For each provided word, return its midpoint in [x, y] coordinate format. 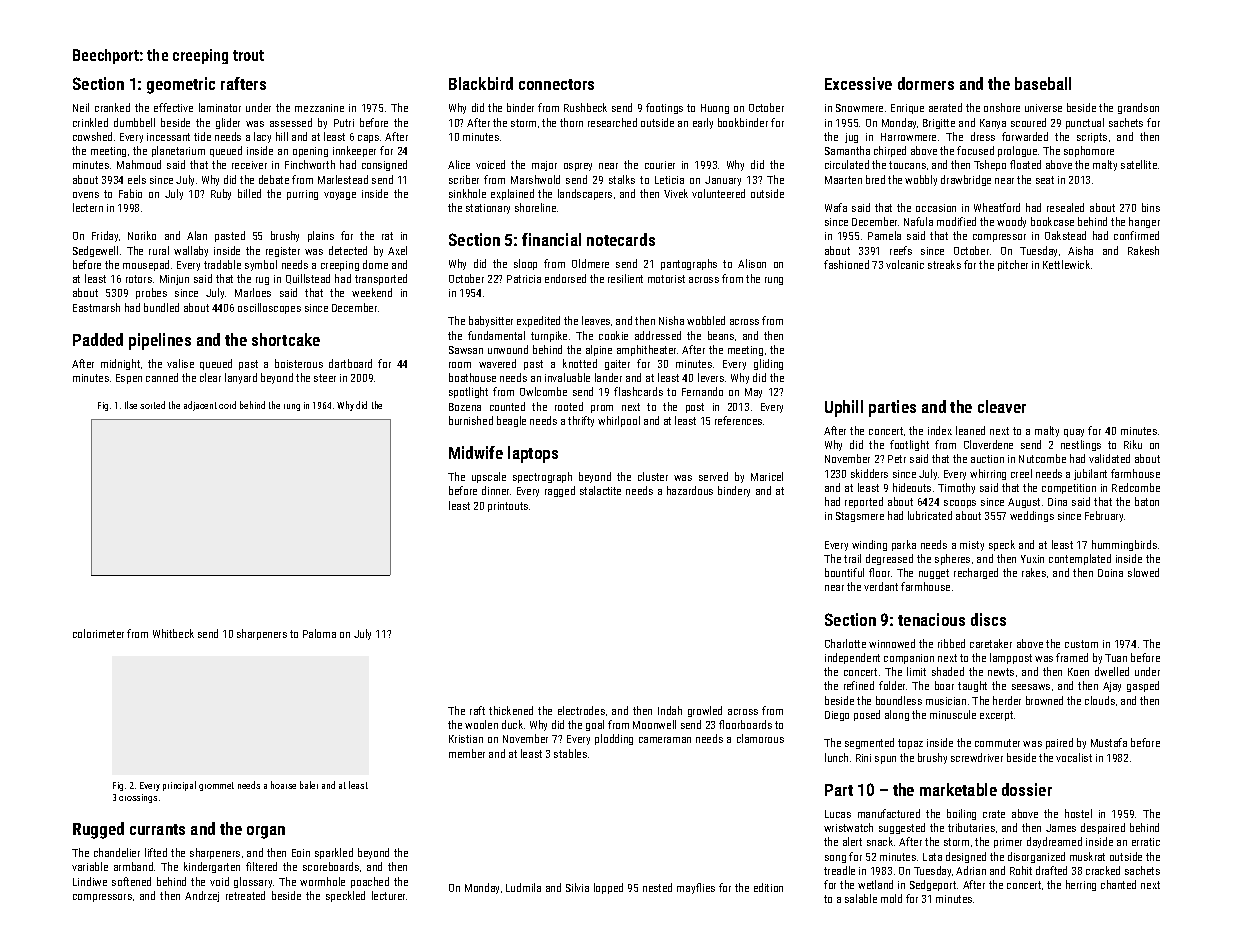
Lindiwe [90, 881]
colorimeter [98, 633]
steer [325, 378]
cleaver [1002, 406]
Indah [670, 710]
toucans [907, 165]
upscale [489, 477]
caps [368, 139]
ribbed [951, 643]
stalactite [600, 490]
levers [711, 377]
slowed [1143, 572]
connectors [556, 84]
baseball [1043, 83]
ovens [86, 195]
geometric [181, 85]
